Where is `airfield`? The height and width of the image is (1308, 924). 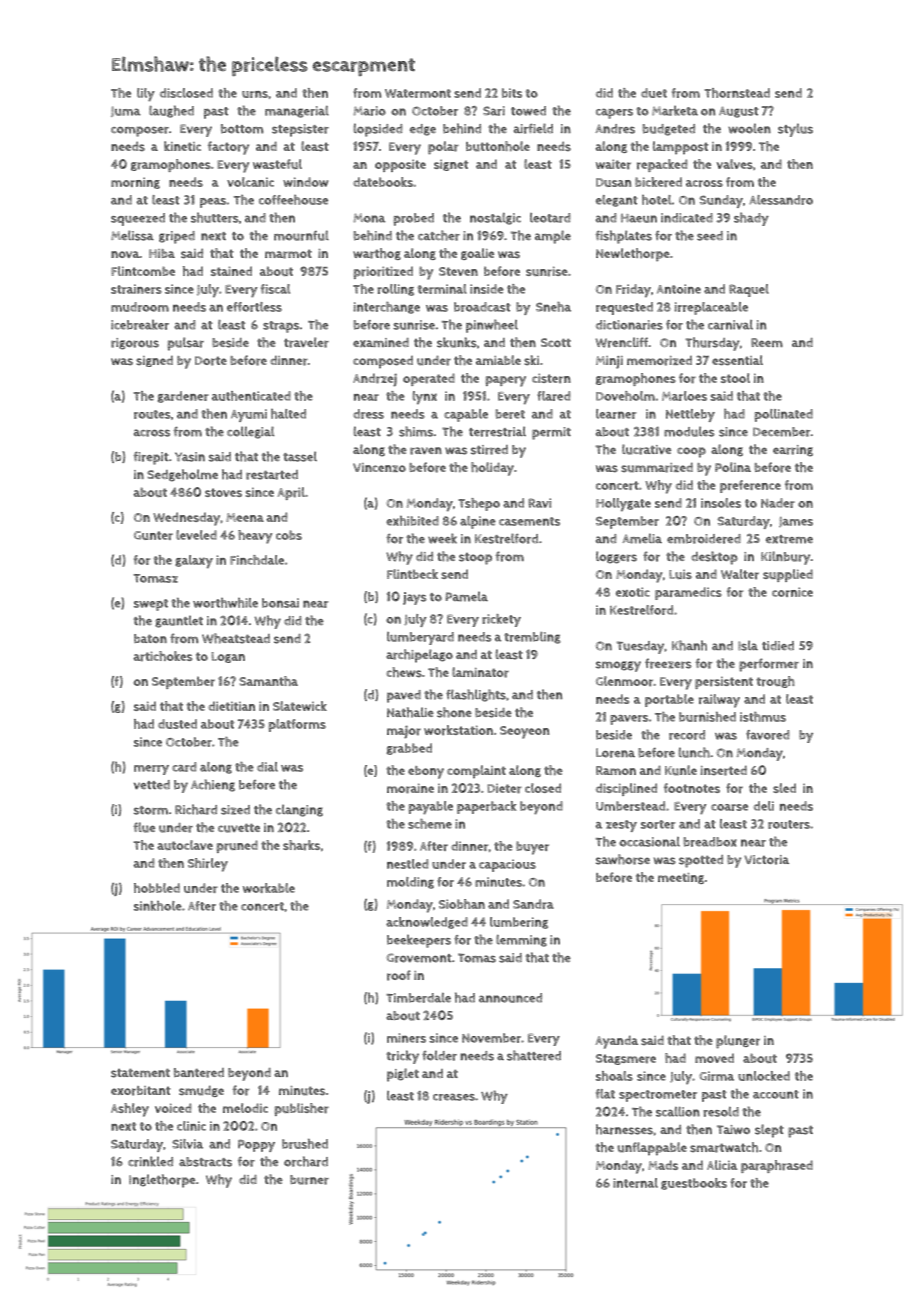
airfield is located at coordinates (533, 128).
